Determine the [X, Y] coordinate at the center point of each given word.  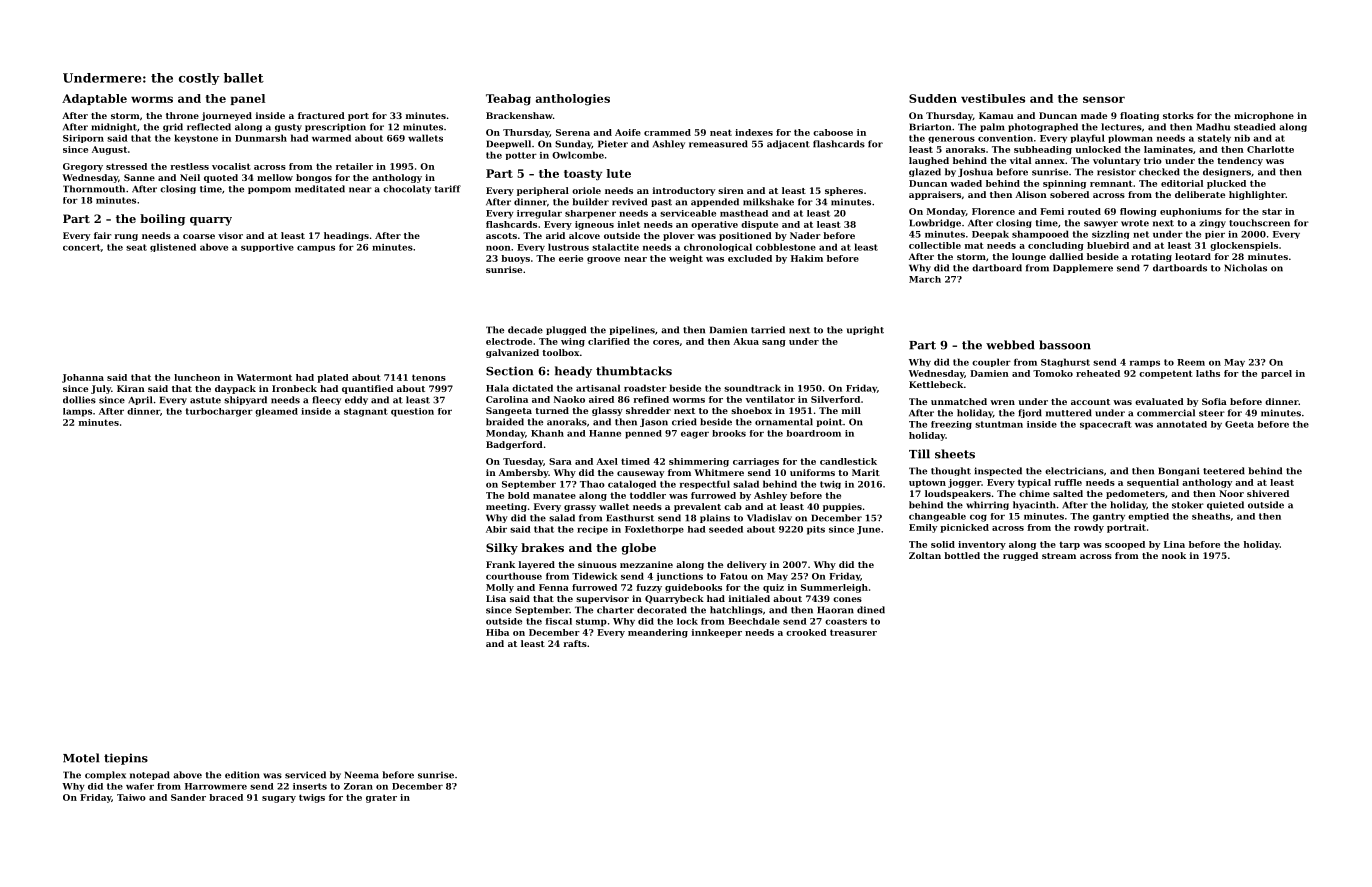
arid [555, 235]
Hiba [497, 632]
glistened [173, 247]
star [1272, 211]
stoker [1188, 505]
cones [847, 599]
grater [381, 798]
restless [190, 166]
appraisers [935, 195]
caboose [833, 132]
